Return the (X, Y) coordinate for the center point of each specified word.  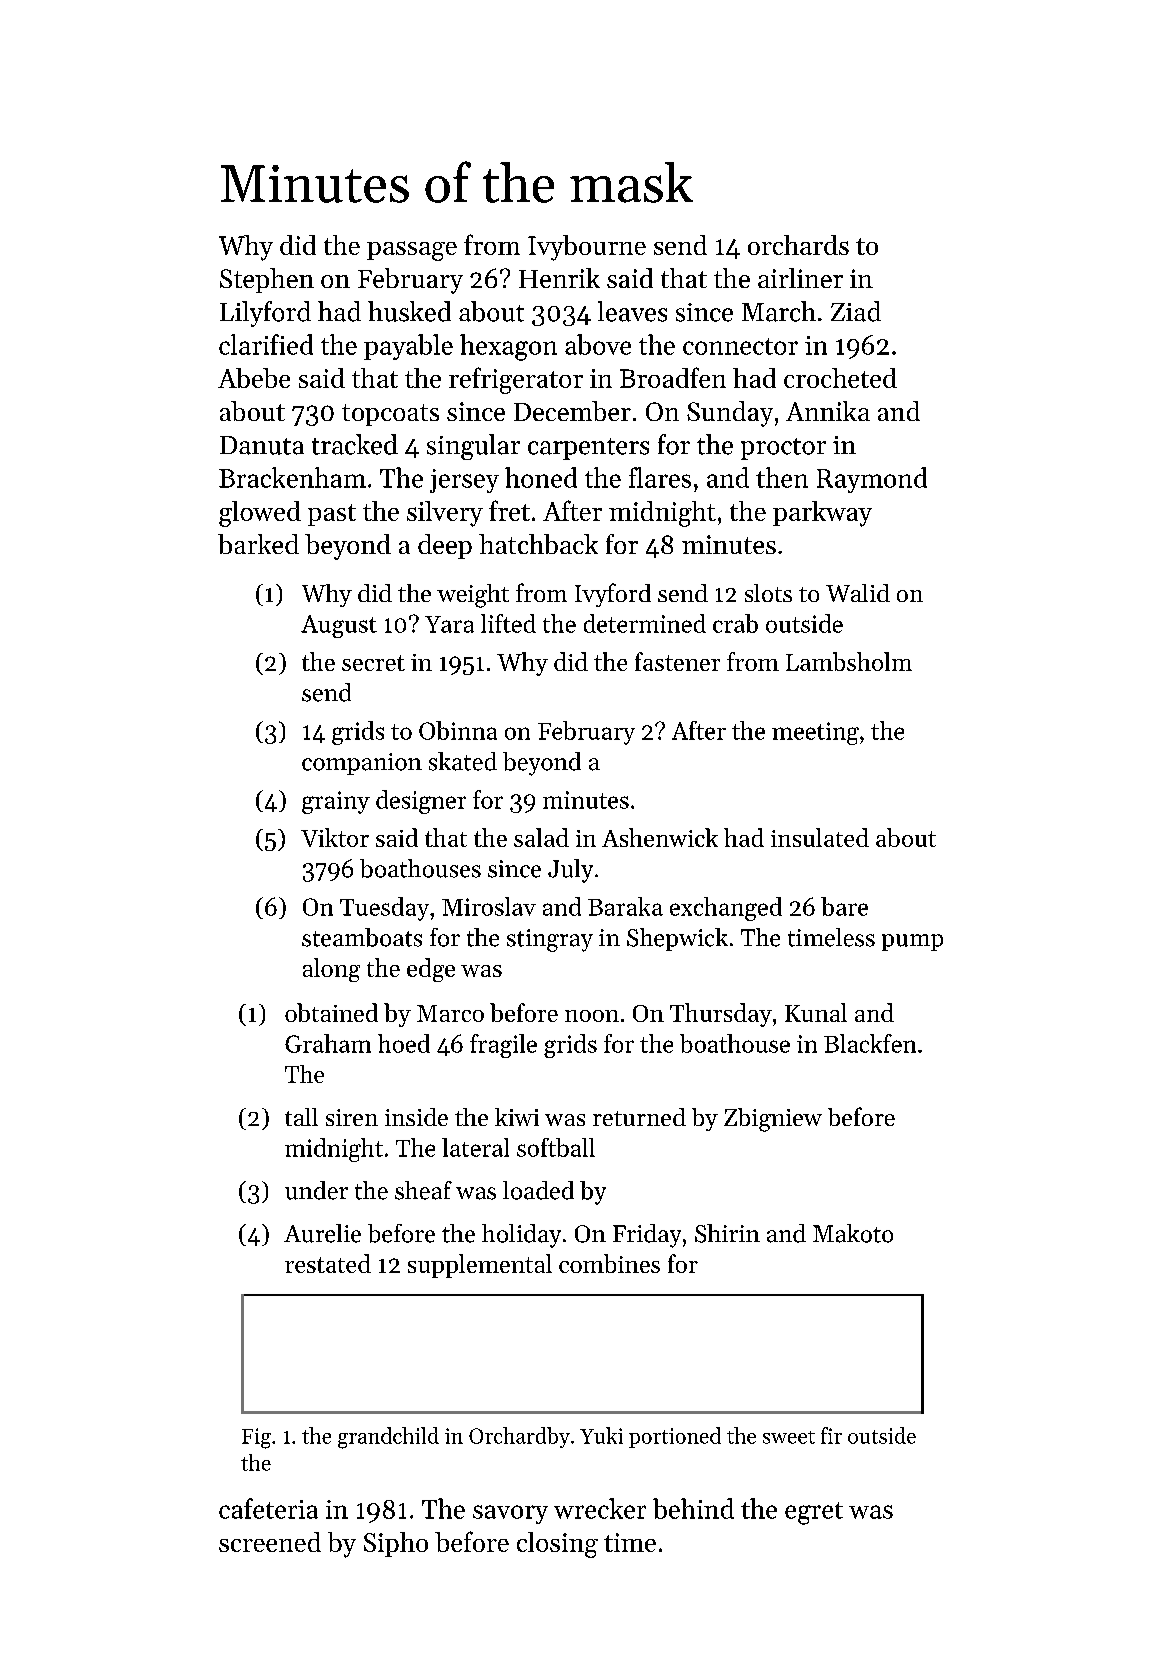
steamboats (362, 937)
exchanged (726, 909)
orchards (798, 245)
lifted (508, 623)
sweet (789, 1437)
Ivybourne (587, 248)
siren (352, 1117)
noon (592, 1016)
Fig (256, 1438)
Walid (858, 593)
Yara (449, 624)
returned (639, 1117)
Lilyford (265, 314)
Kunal (816, 1012)
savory (510, 1514)
